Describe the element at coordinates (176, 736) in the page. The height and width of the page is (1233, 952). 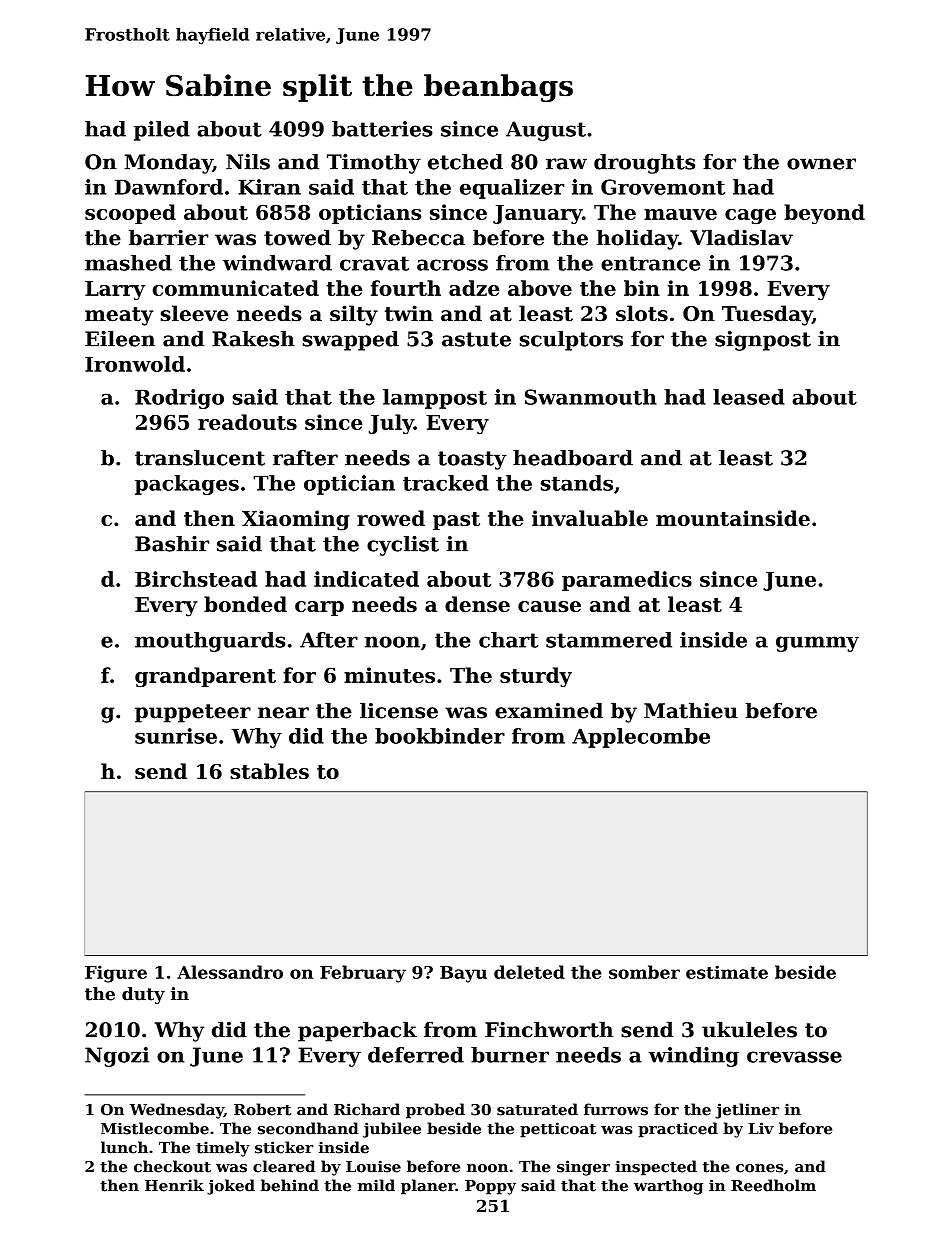
I see `sunrise` at that location.
